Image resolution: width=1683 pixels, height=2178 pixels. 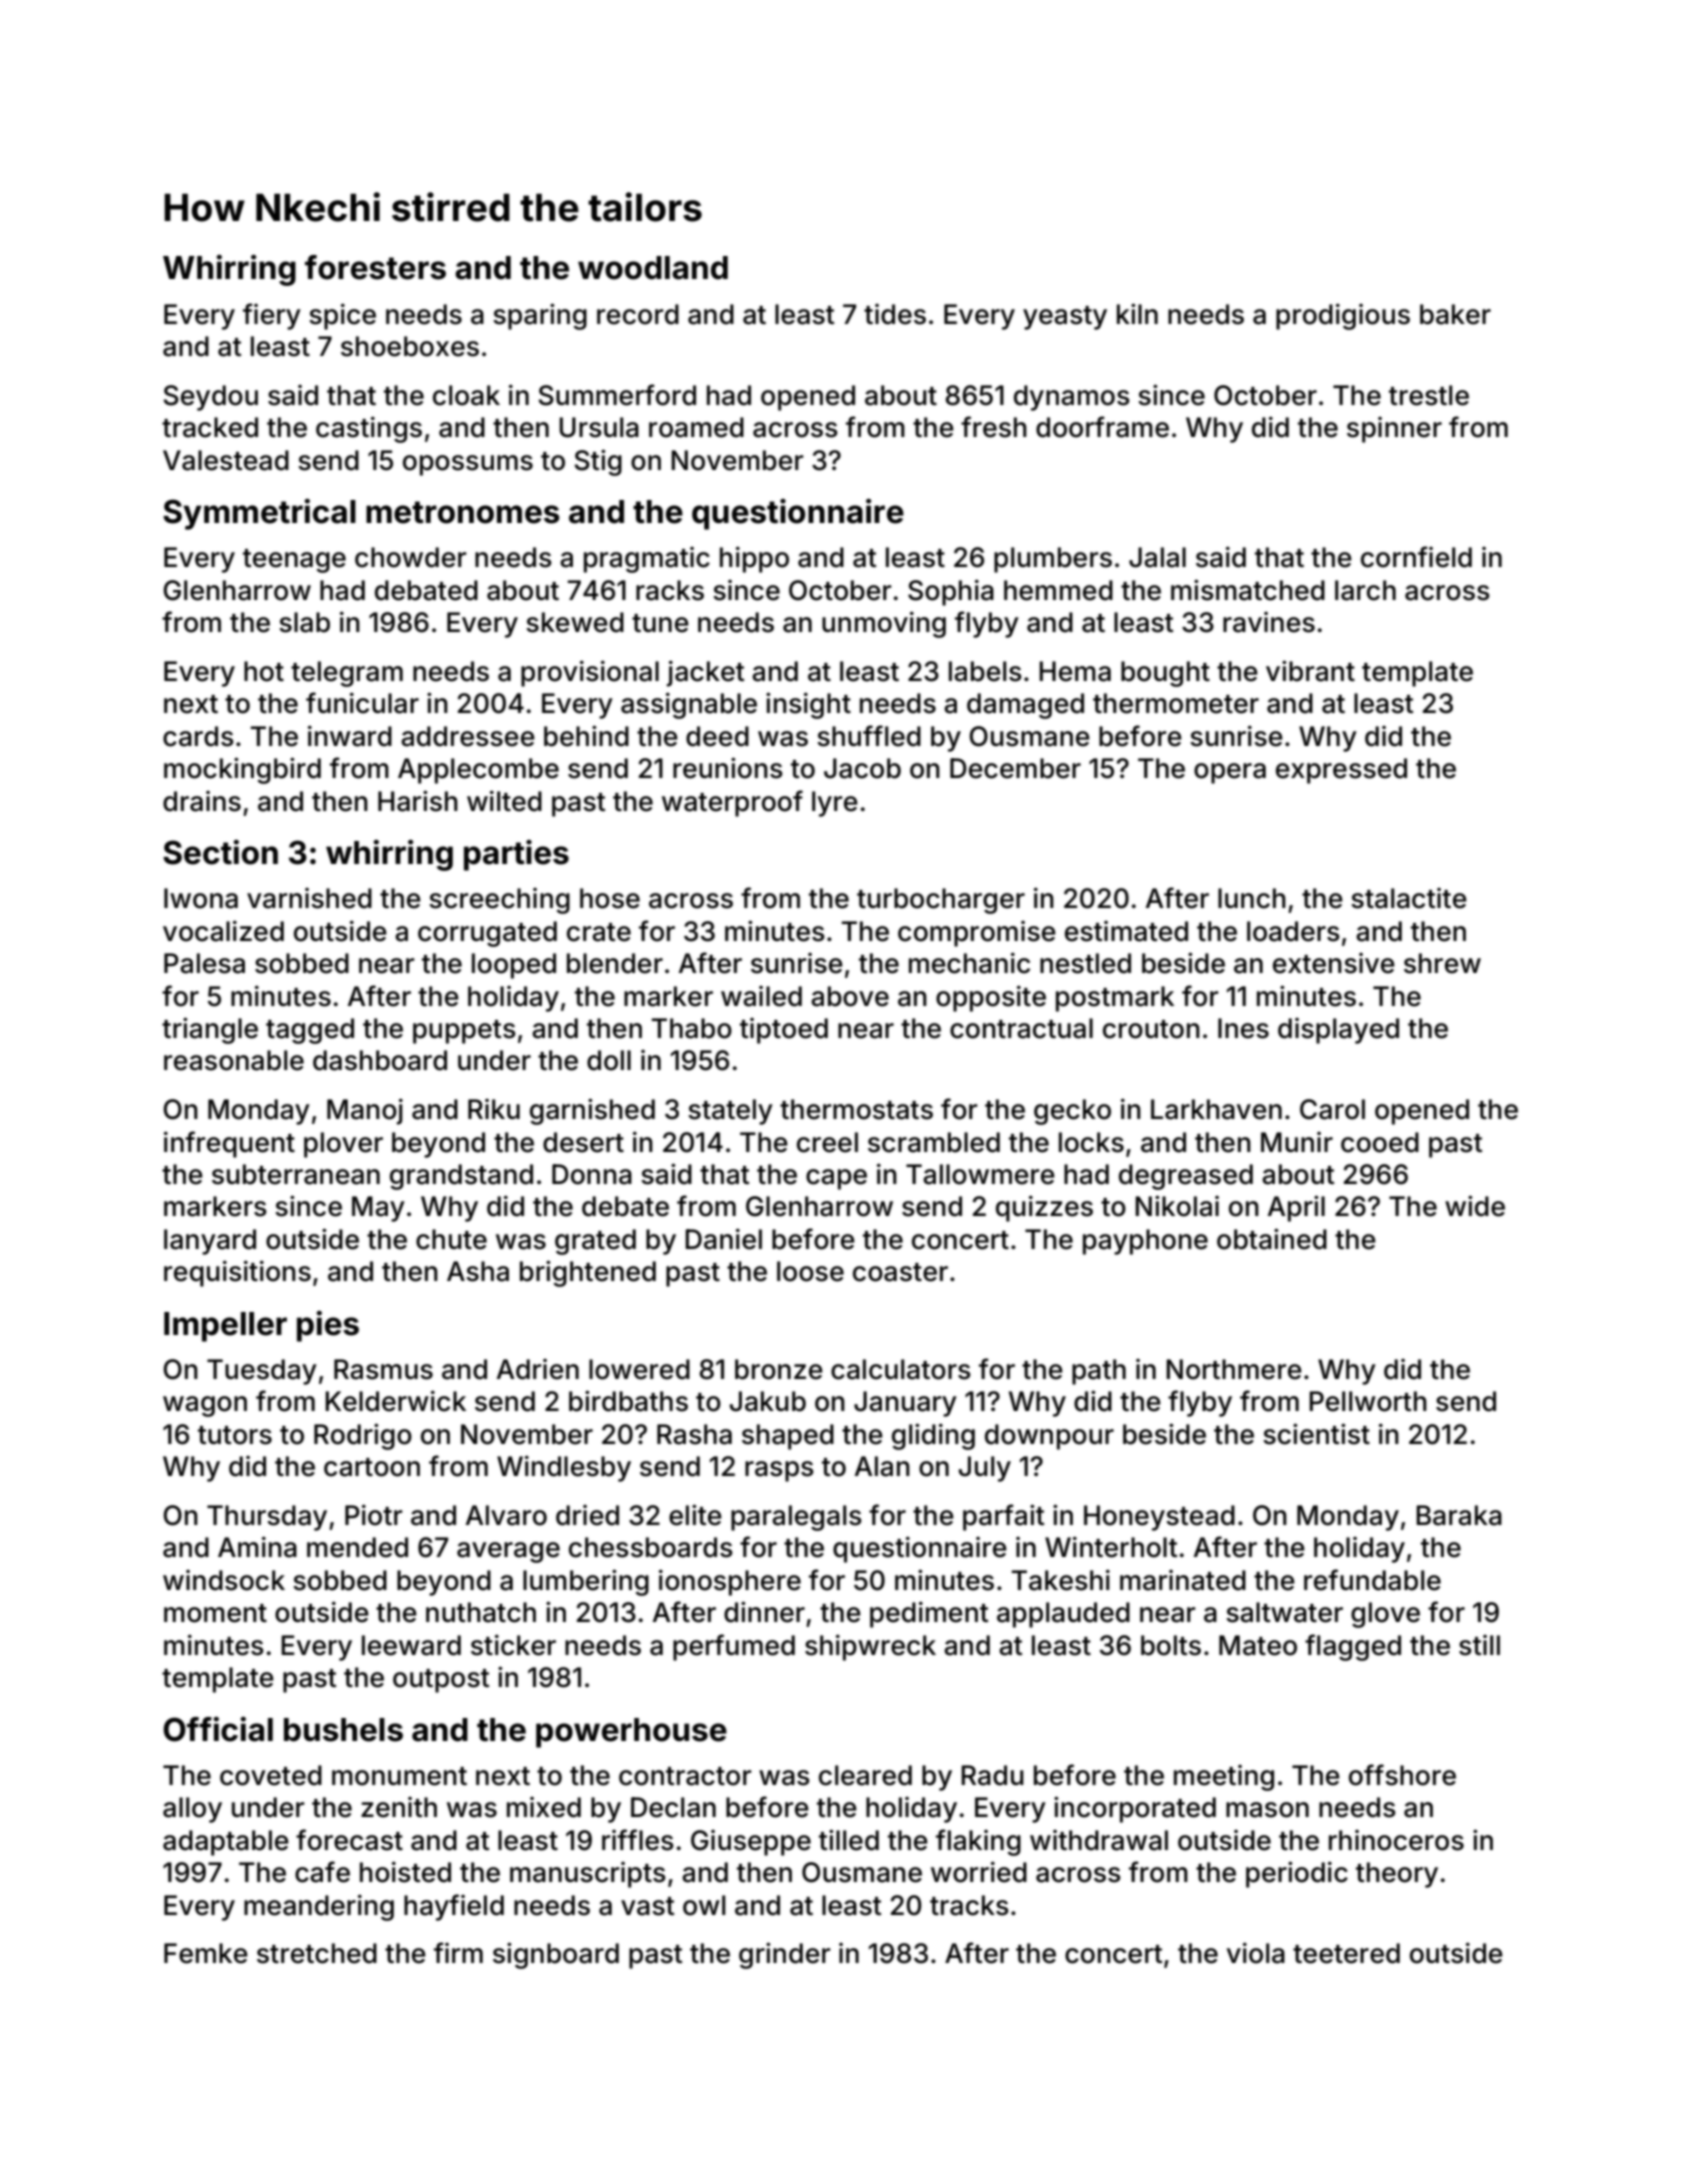 What do you see at coordinates (461, 1177) in the screenshot?
I see `grandstand` at bounding box center [461, 1177].
